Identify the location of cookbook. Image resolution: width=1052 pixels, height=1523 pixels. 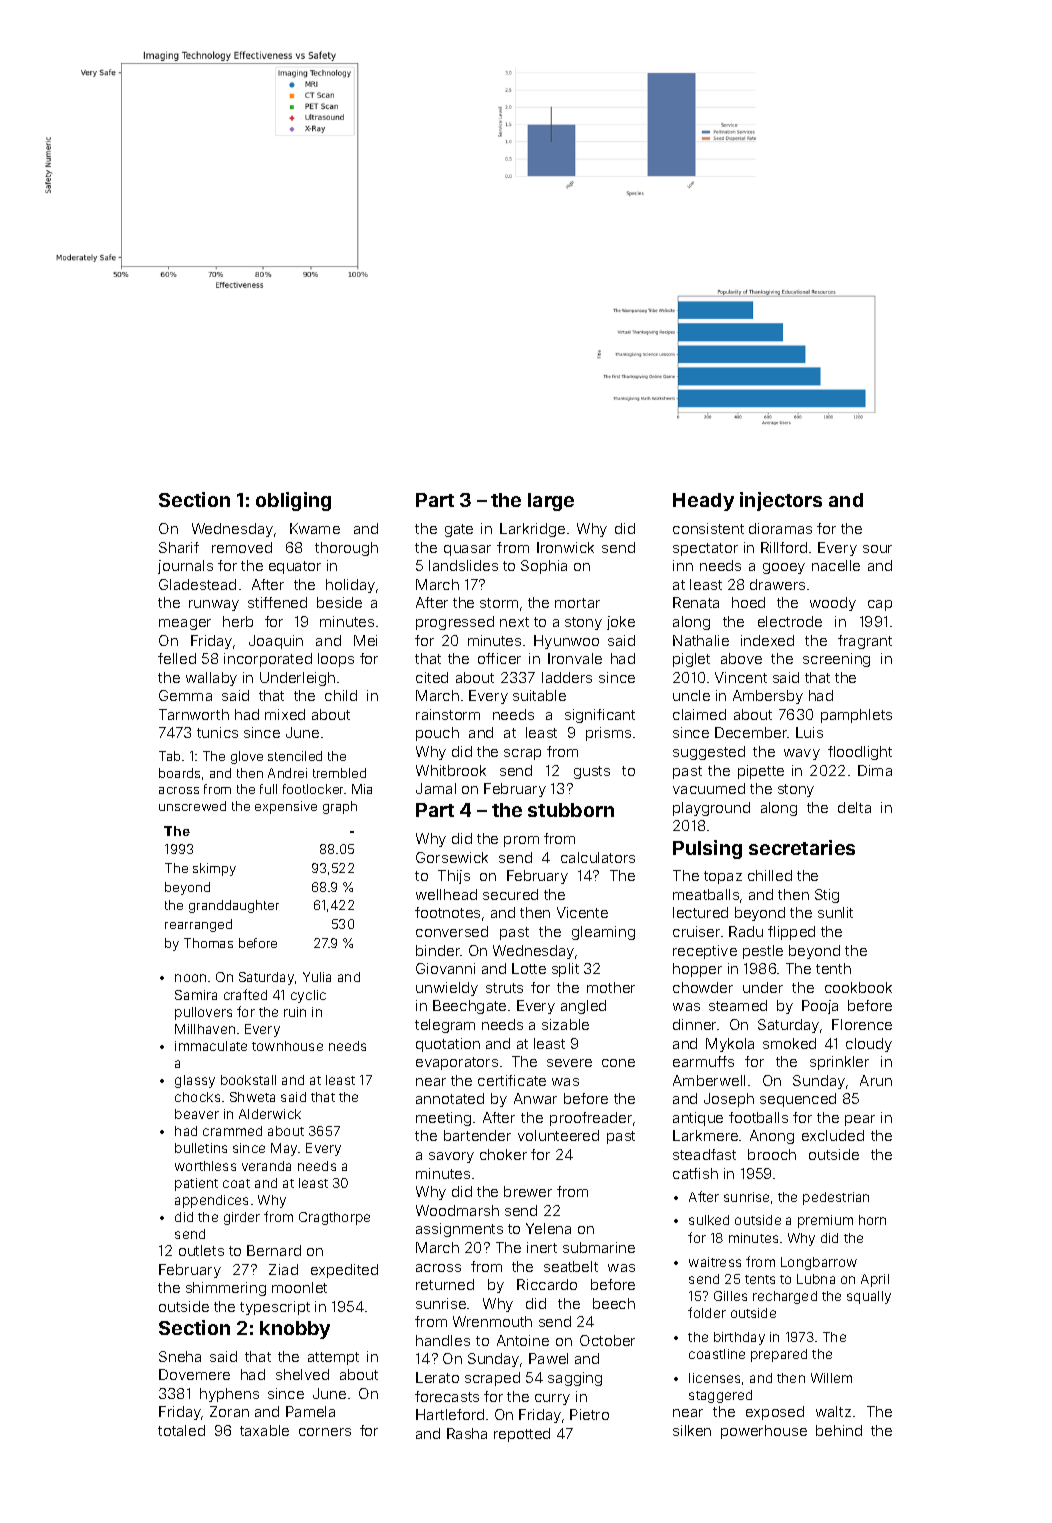
(858, 987).
